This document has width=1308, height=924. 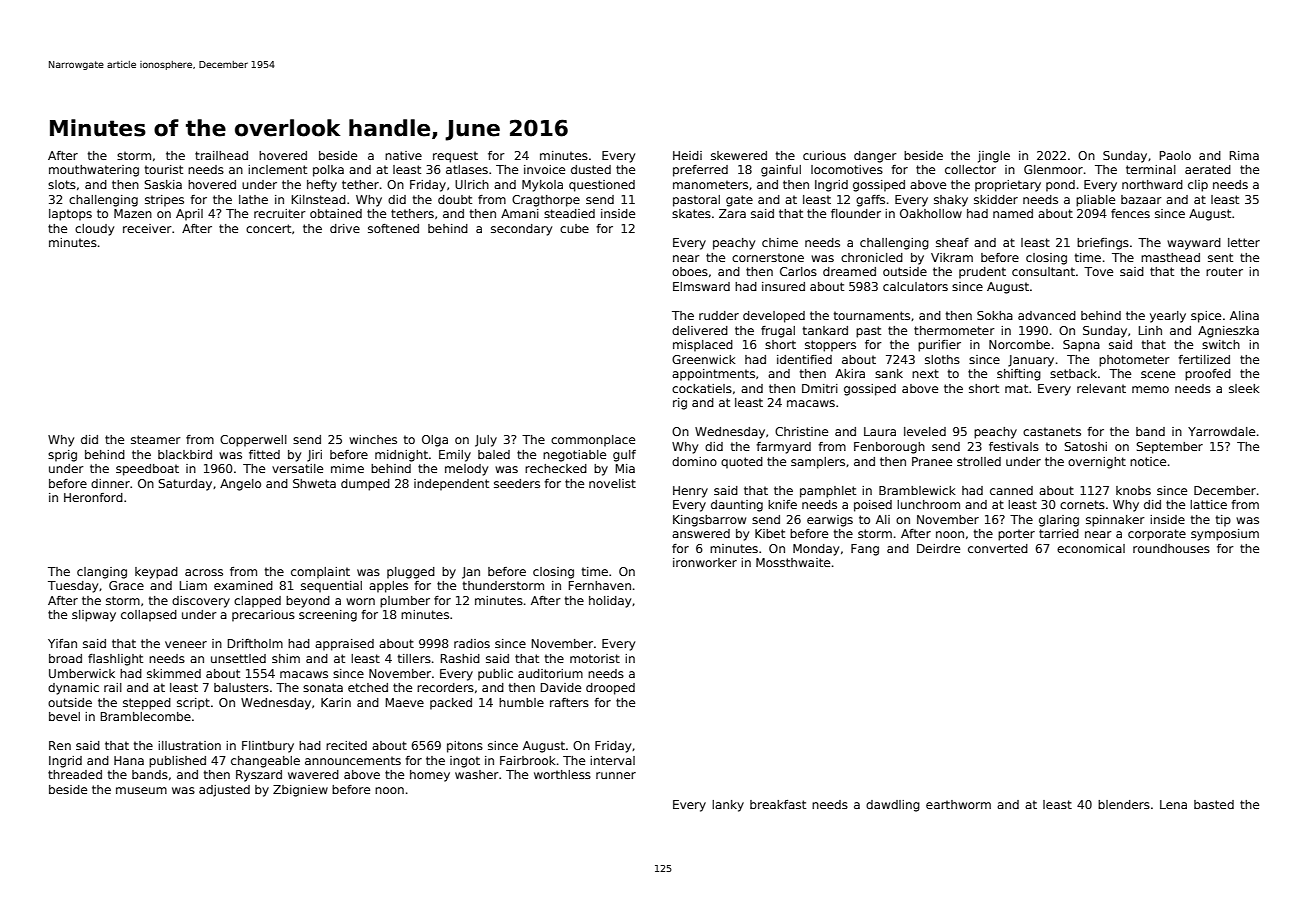 What do you see at coordinates (625, 468) in the document?
I see `Mia` at bounding box center [625, 468].
